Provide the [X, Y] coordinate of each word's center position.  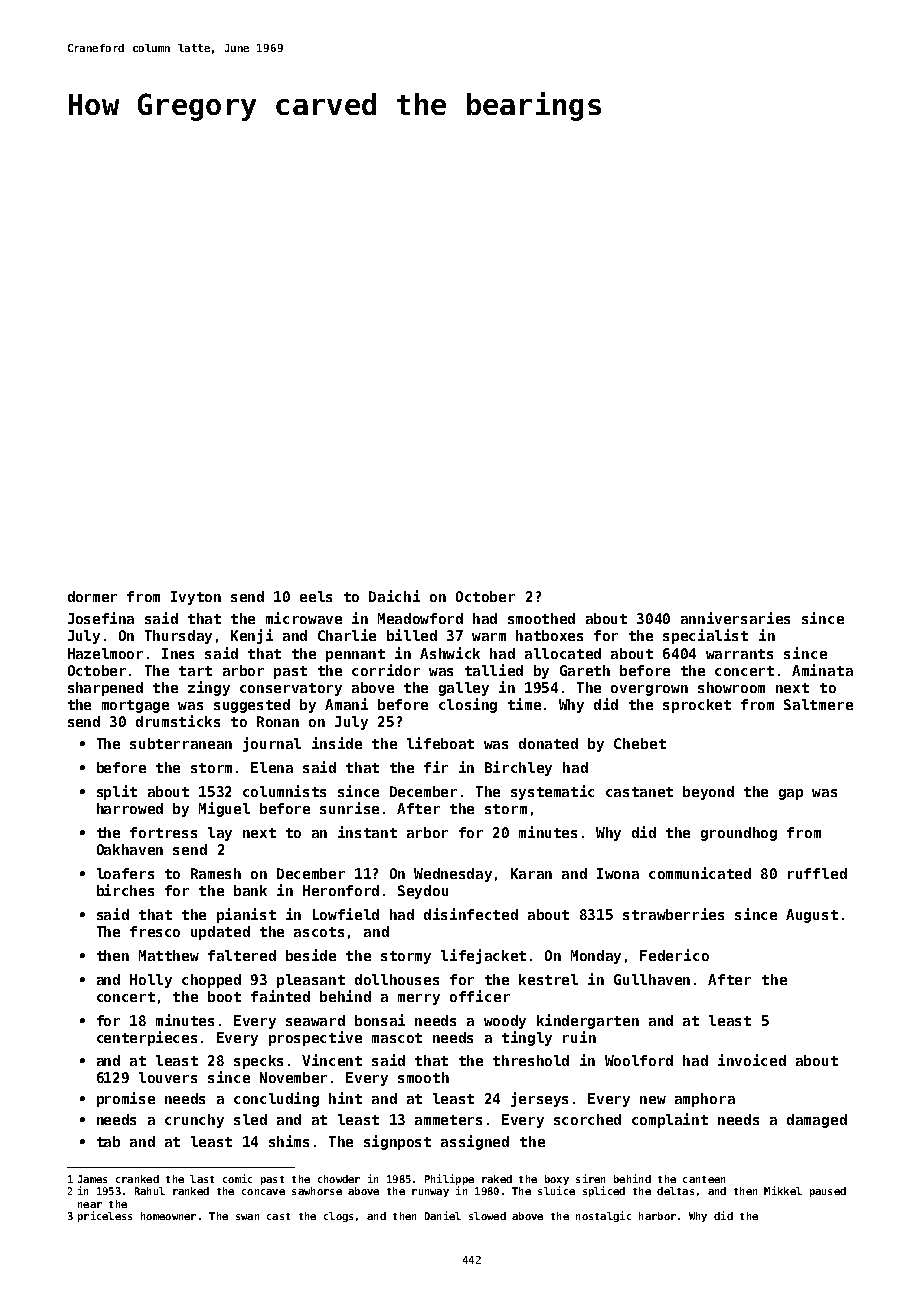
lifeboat [440, 743]
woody [505, 1022]
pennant [355, 655]
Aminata [822, 670]
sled [250, 1119]
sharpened [105, 689]
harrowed [130, 808]
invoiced [752, 1060]
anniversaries [735, 618]
